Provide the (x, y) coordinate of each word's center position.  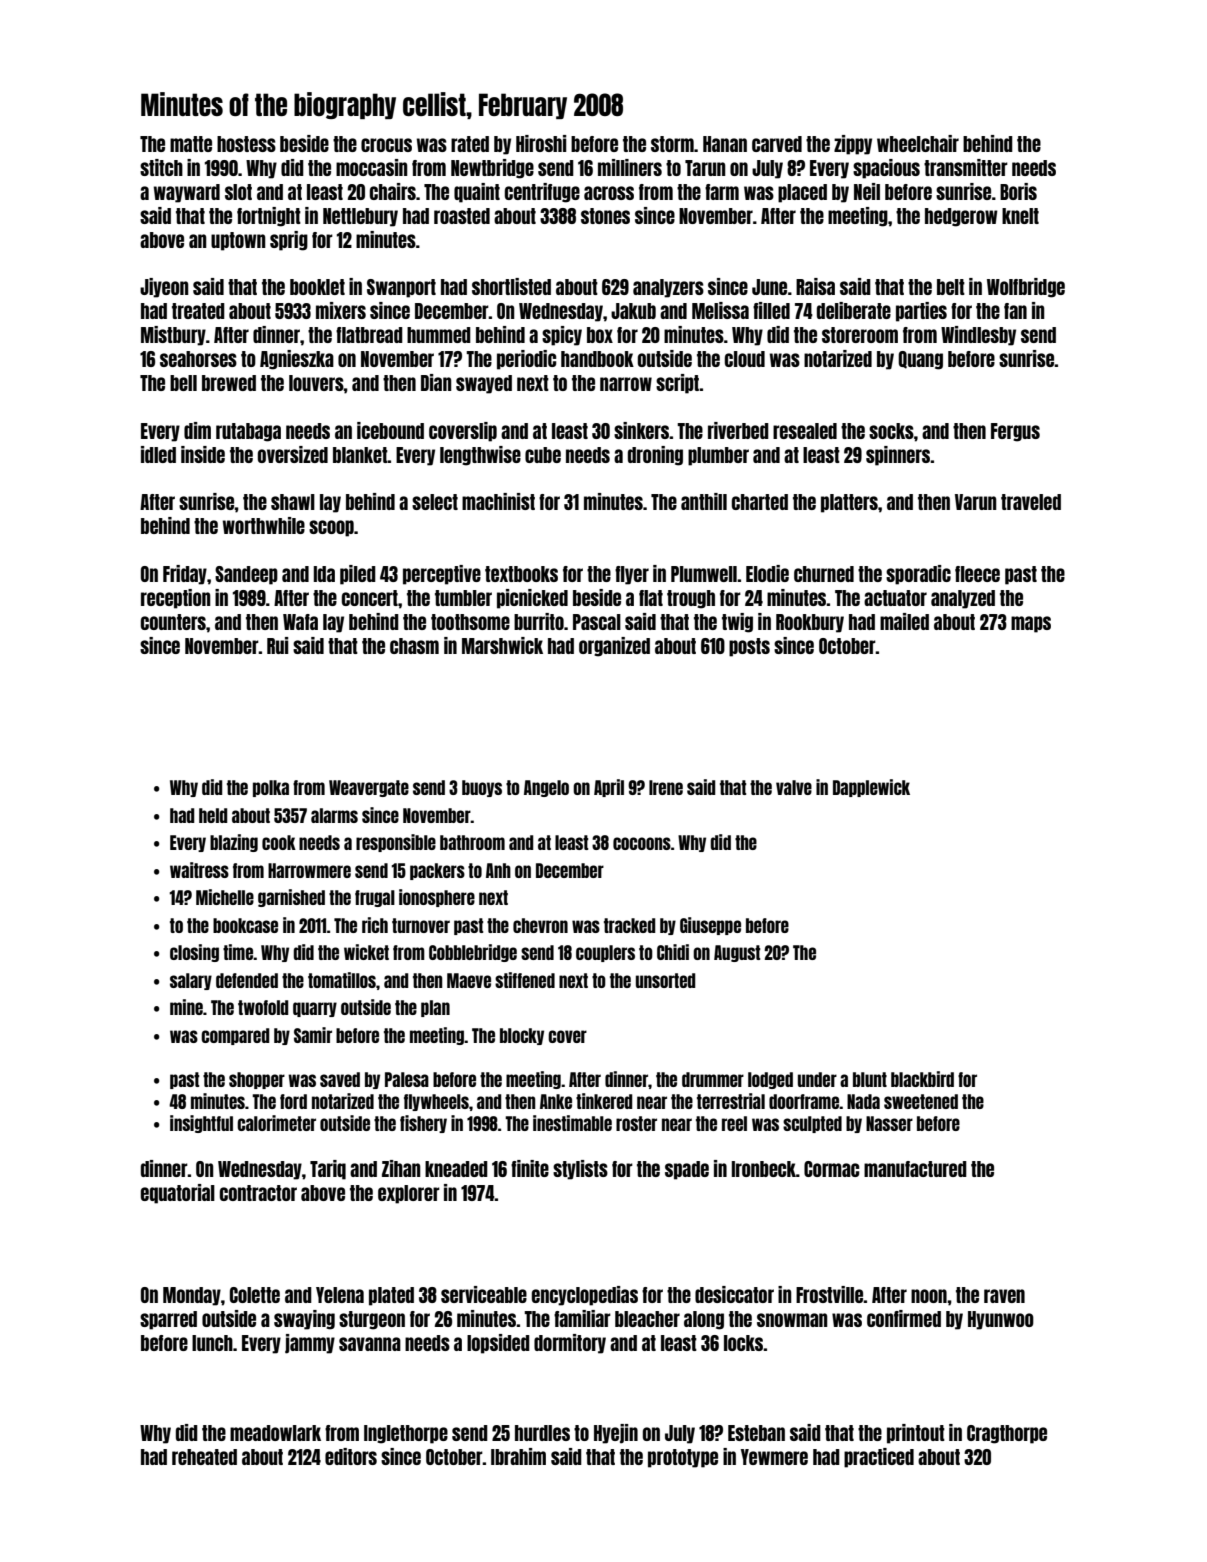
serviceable (484, 1294)
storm (672, 144)
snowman (792, 1320)
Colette (255, 1295)
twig (737, 623)
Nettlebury (360, 217)
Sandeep (246, 575)
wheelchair (918, 143)
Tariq (328, 1170)
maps (1031, 624)
